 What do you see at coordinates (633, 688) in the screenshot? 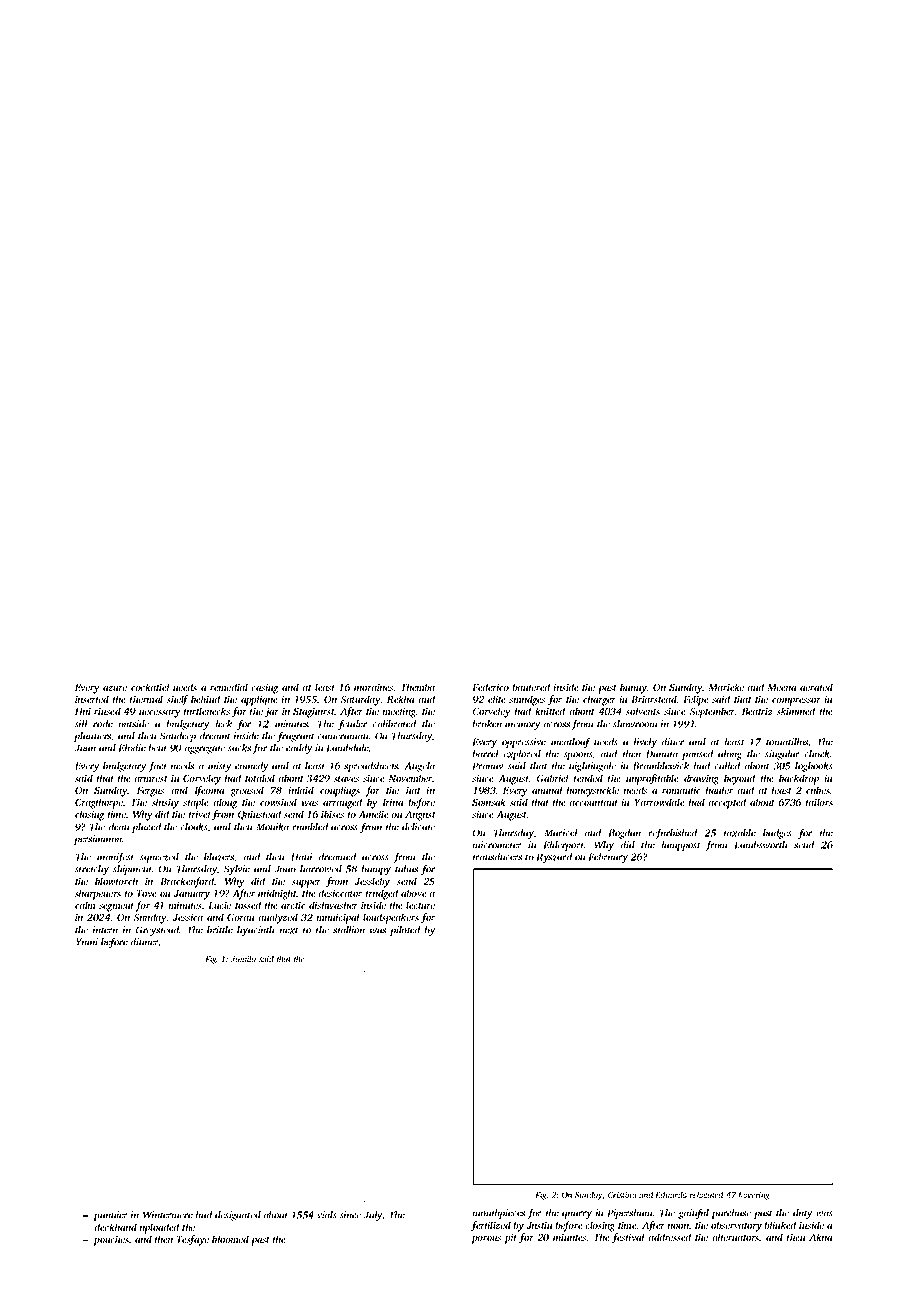
I see `bunny` at bounding box center [633, 688].
